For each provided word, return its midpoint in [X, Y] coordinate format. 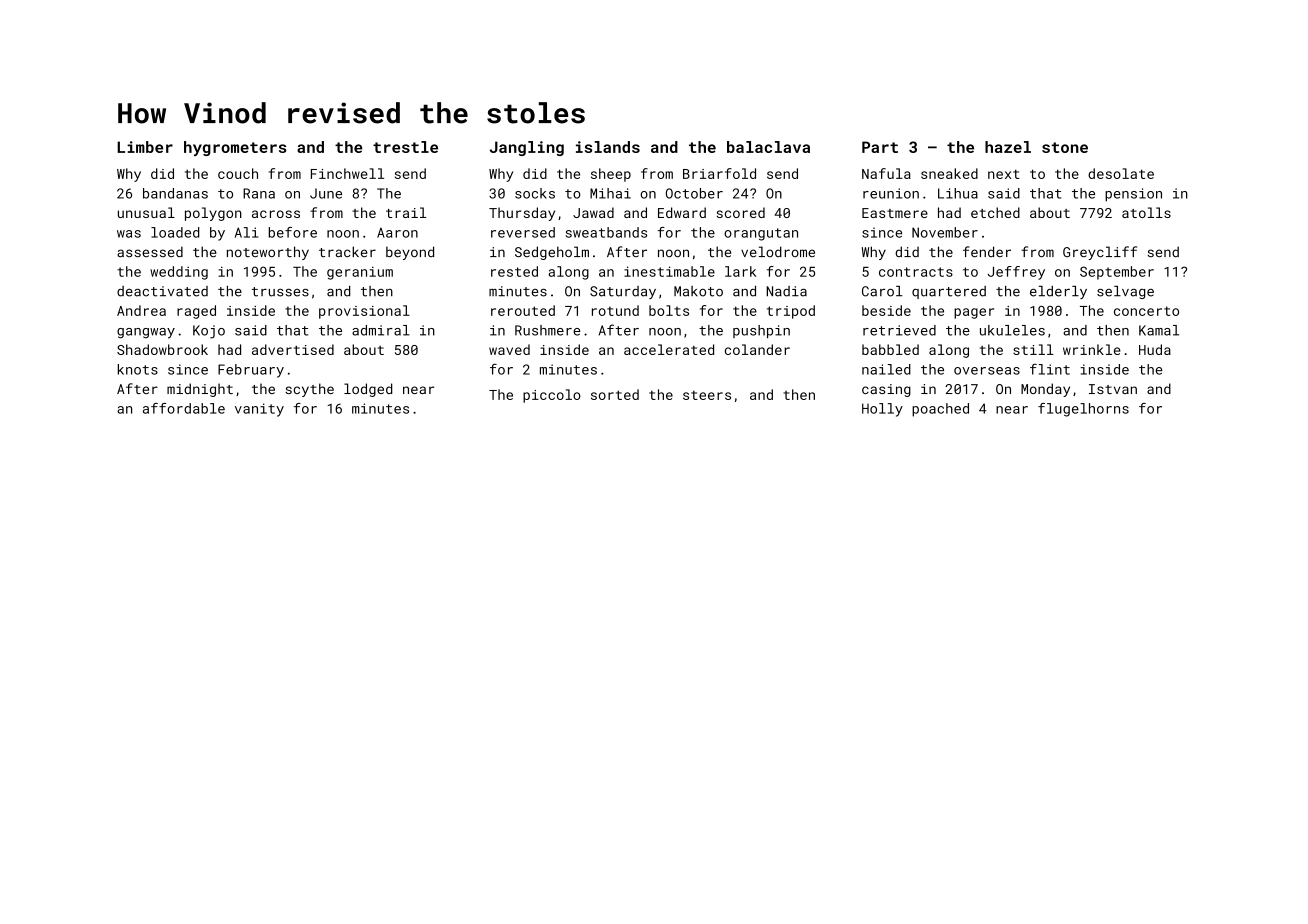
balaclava [768, 147]
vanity [259, 410]
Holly [882, 410]
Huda [1155, 349]
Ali [246, 232]
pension [1133, 195]
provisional [364, 312]
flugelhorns [1083, 410]
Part [880, 147]
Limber [145, 147]
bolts [669, 310]
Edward [682, 212]
